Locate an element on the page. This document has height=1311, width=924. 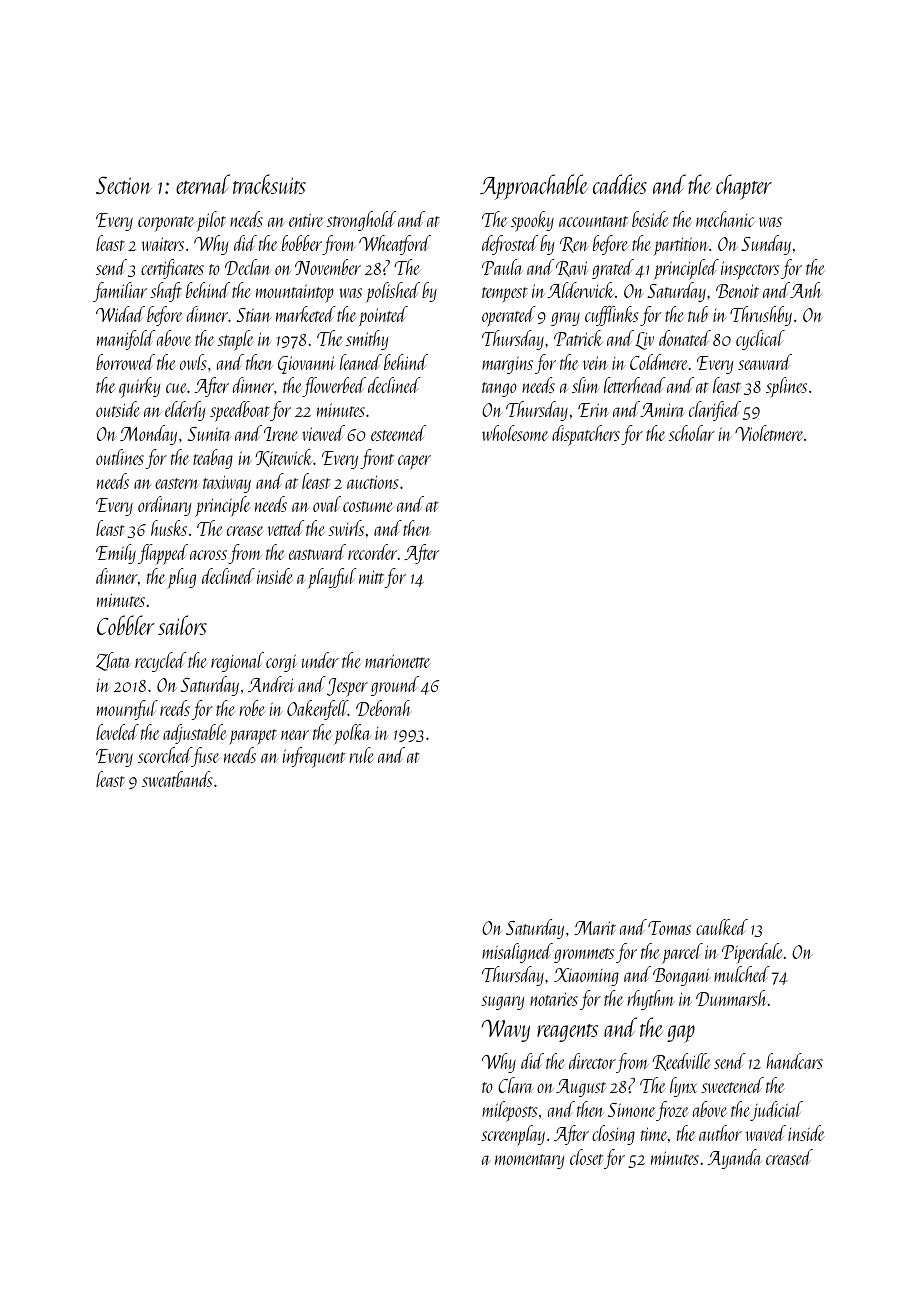
marionette is located at coordinates (398, 661).
